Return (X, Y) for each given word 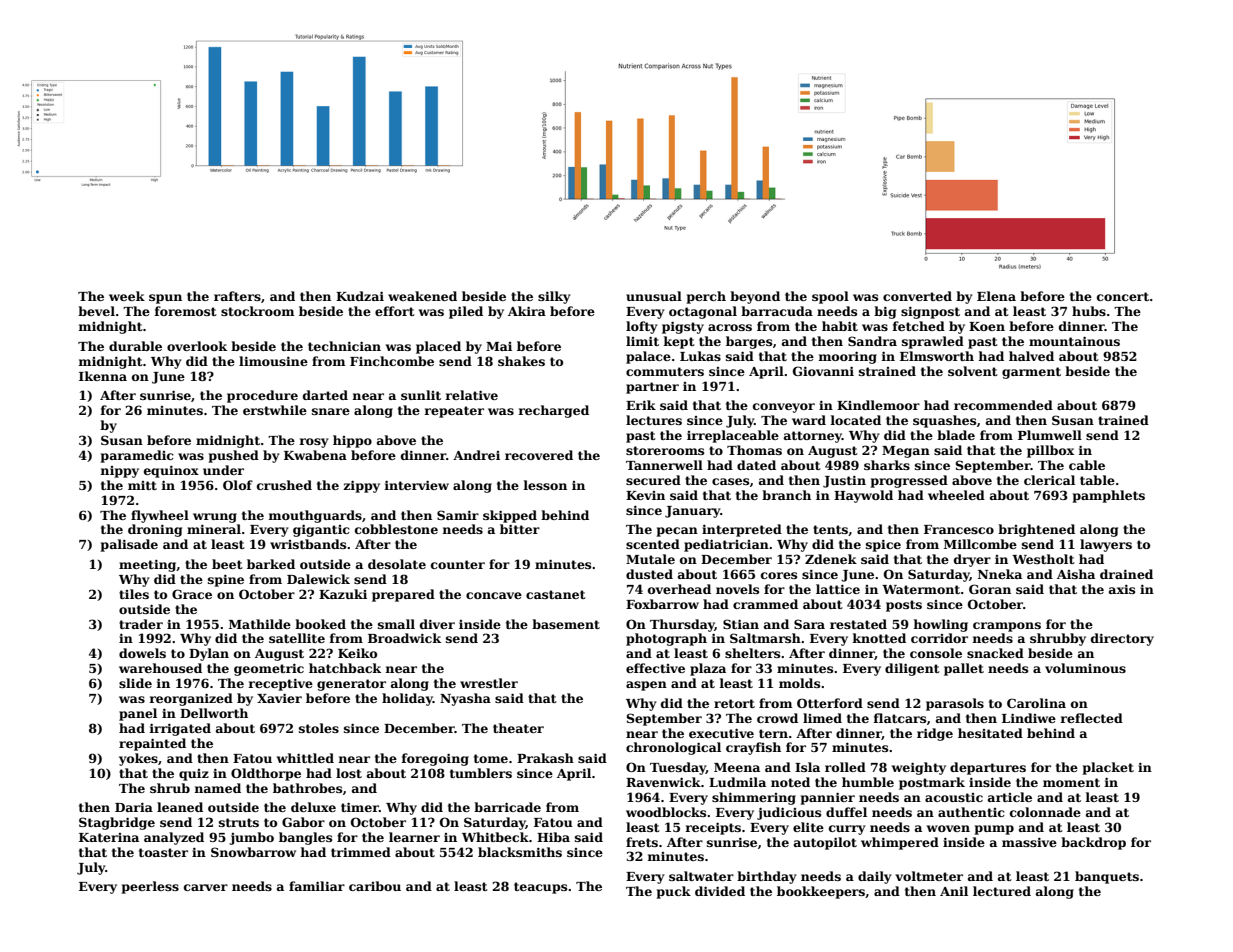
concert (1123, 296)
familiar (317, 886)
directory (1122, 639)
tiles (134, 594)
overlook (197, 346)
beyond (755, 297)
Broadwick (404, 638)
